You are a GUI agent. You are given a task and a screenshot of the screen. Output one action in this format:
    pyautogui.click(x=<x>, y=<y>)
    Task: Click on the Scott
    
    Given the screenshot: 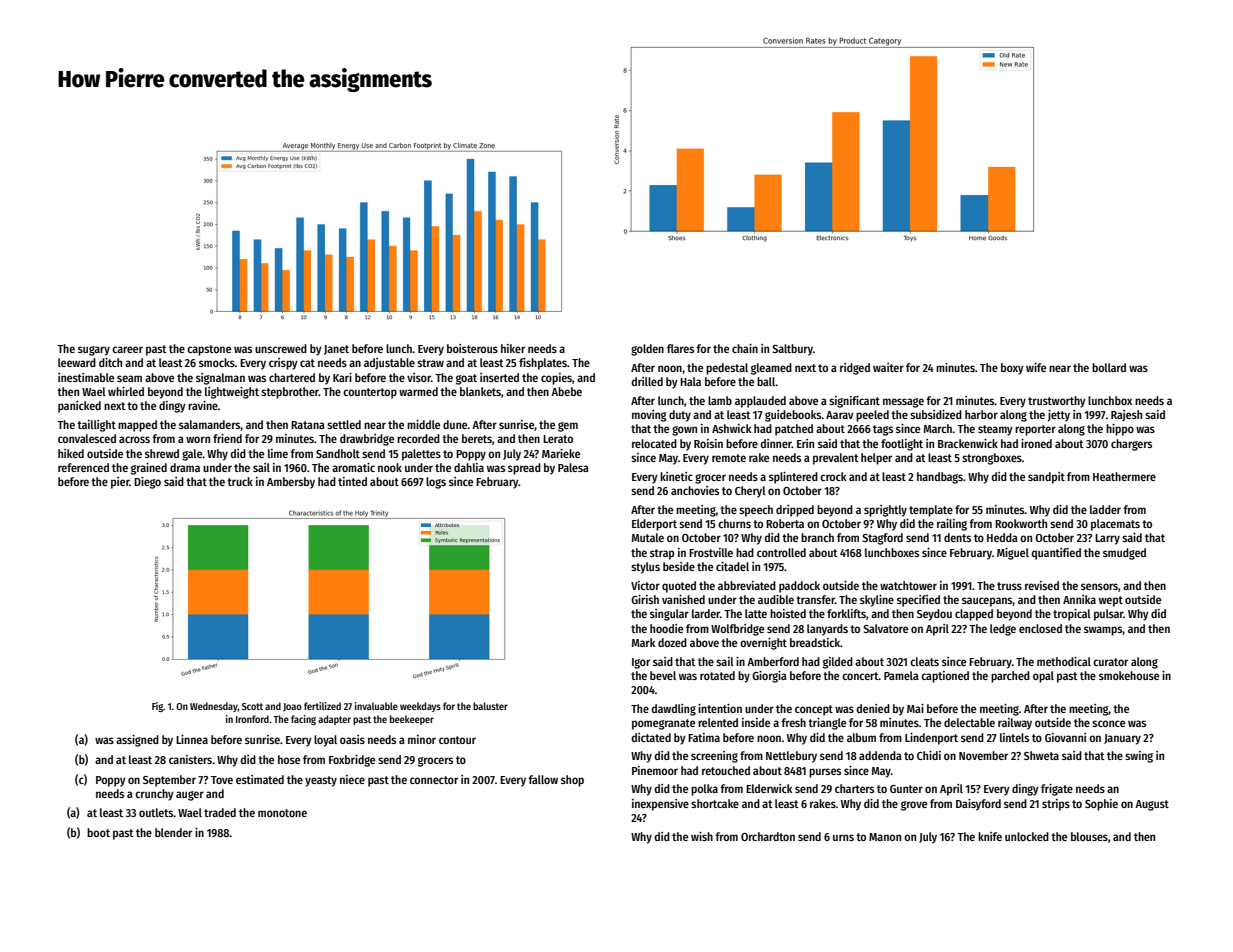 What is the action you would take?
    pyautogui.click(x=252, y=706)
